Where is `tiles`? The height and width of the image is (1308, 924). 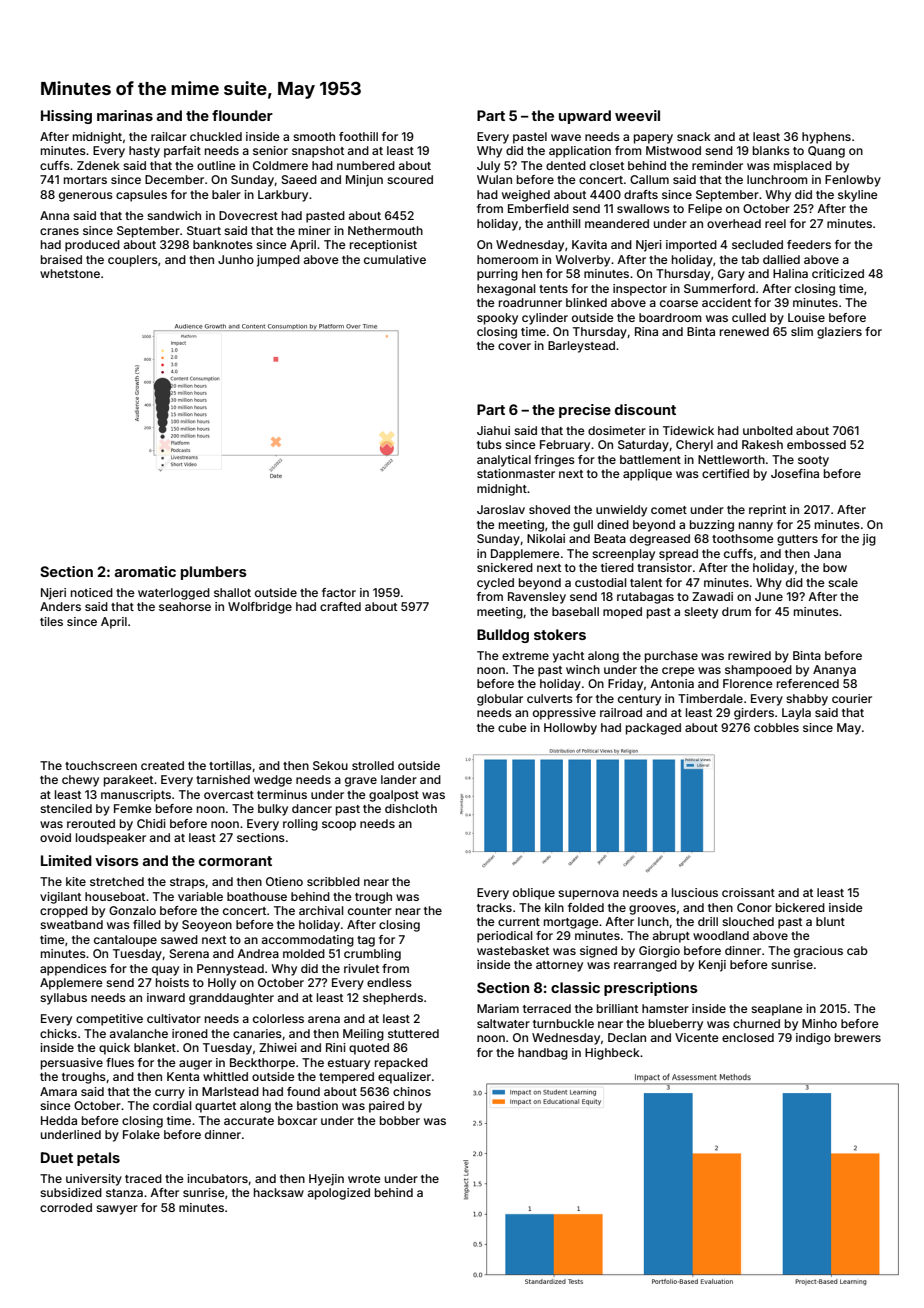
tiles is located at coordinates (51, 621).
